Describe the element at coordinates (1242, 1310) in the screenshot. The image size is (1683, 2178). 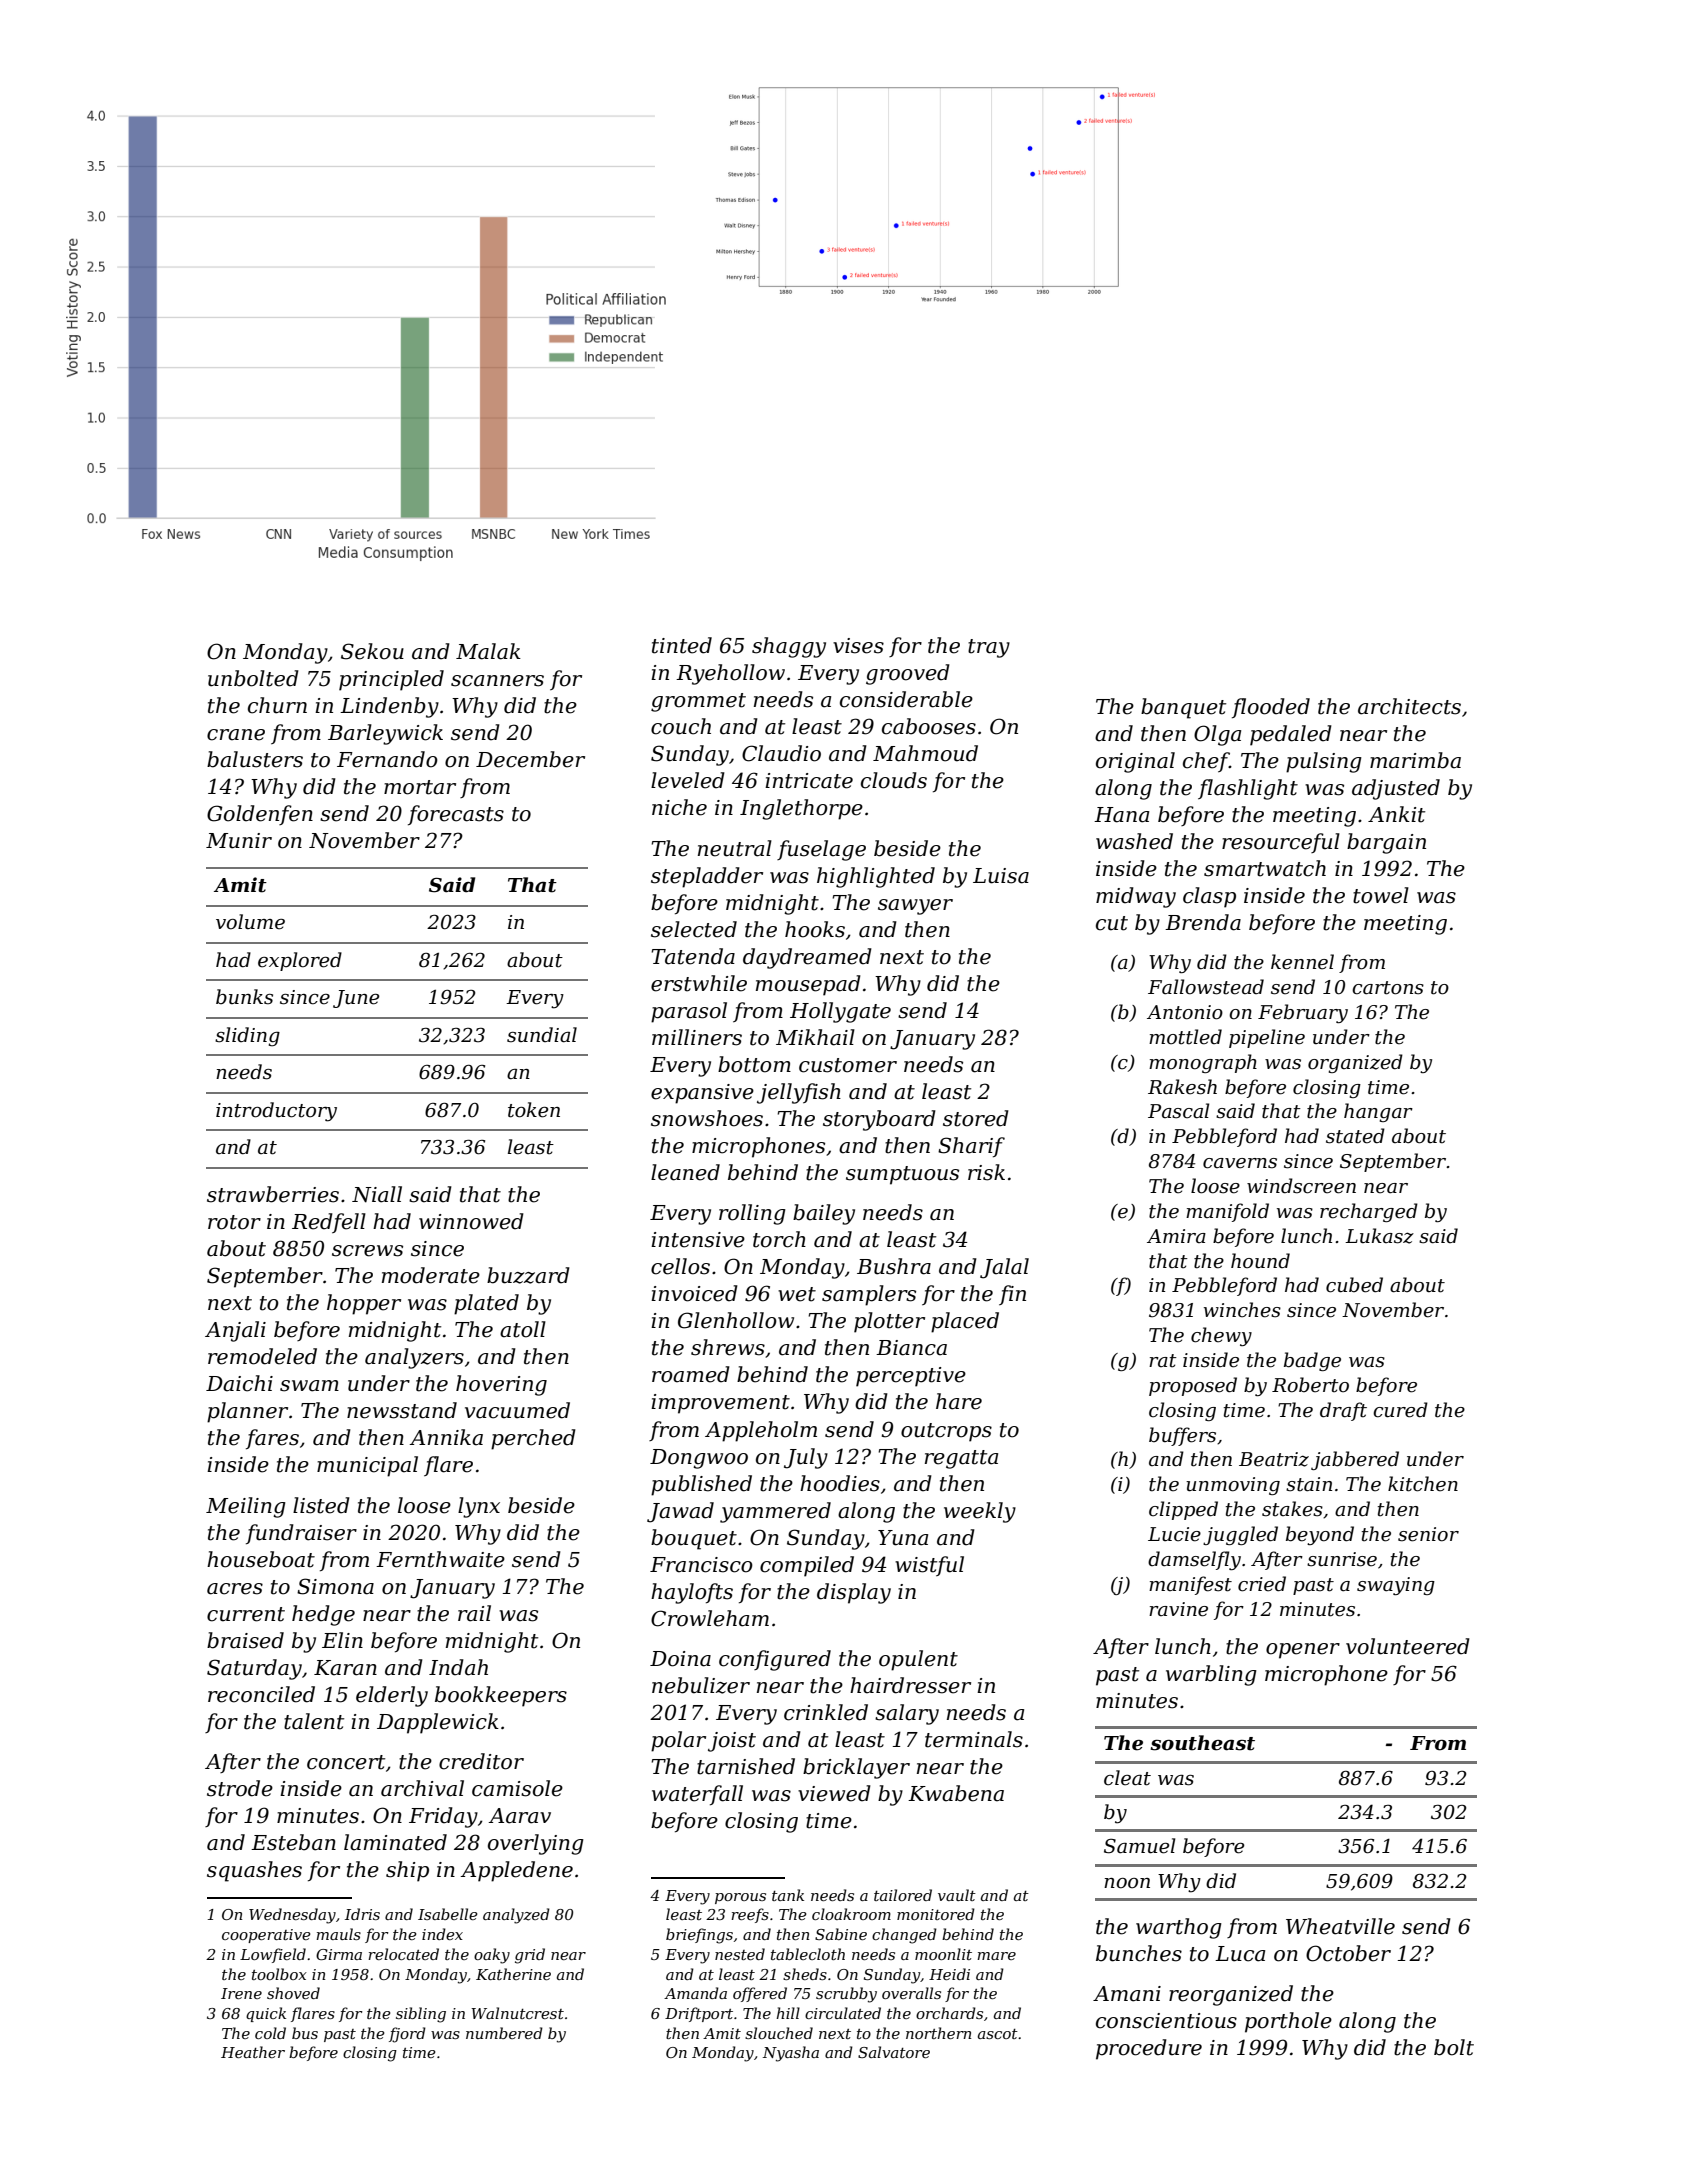
I see `winches` at that location.
